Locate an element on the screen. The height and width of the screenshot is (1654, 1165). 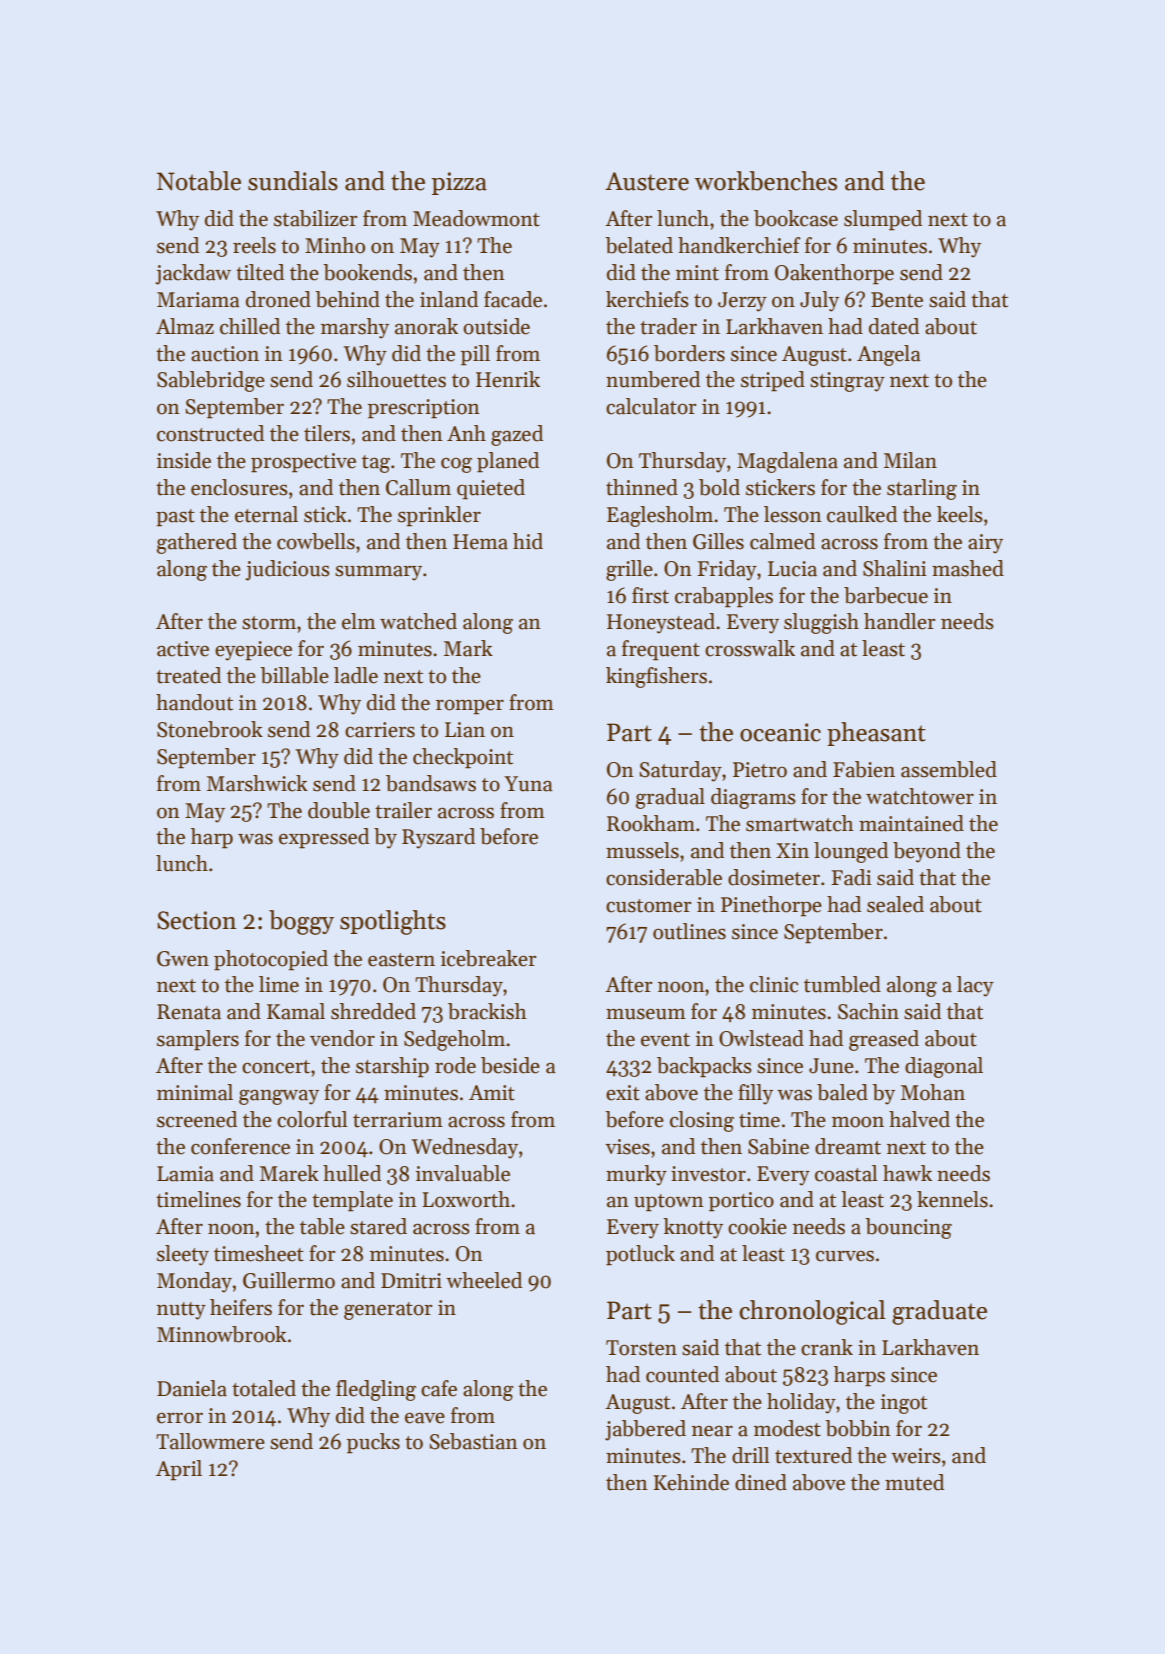
tag is located at coordinates (376, 464).
